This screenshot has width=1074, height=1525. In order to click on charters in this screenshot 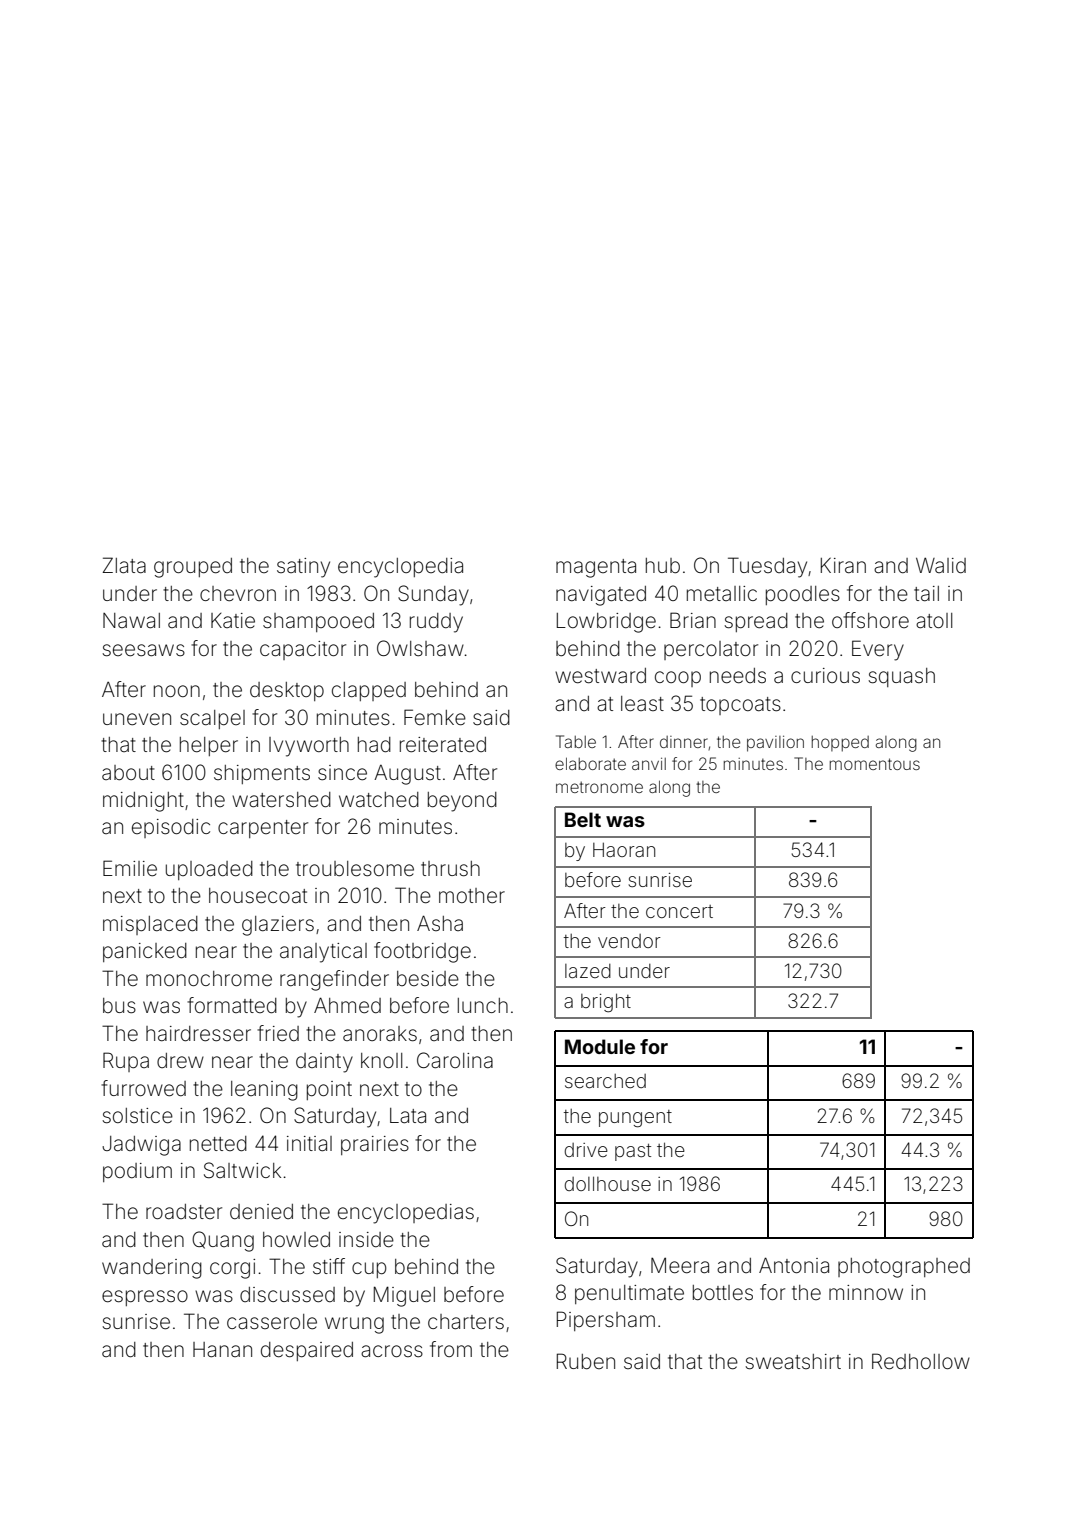, I will do `click(466, 1322)`.
